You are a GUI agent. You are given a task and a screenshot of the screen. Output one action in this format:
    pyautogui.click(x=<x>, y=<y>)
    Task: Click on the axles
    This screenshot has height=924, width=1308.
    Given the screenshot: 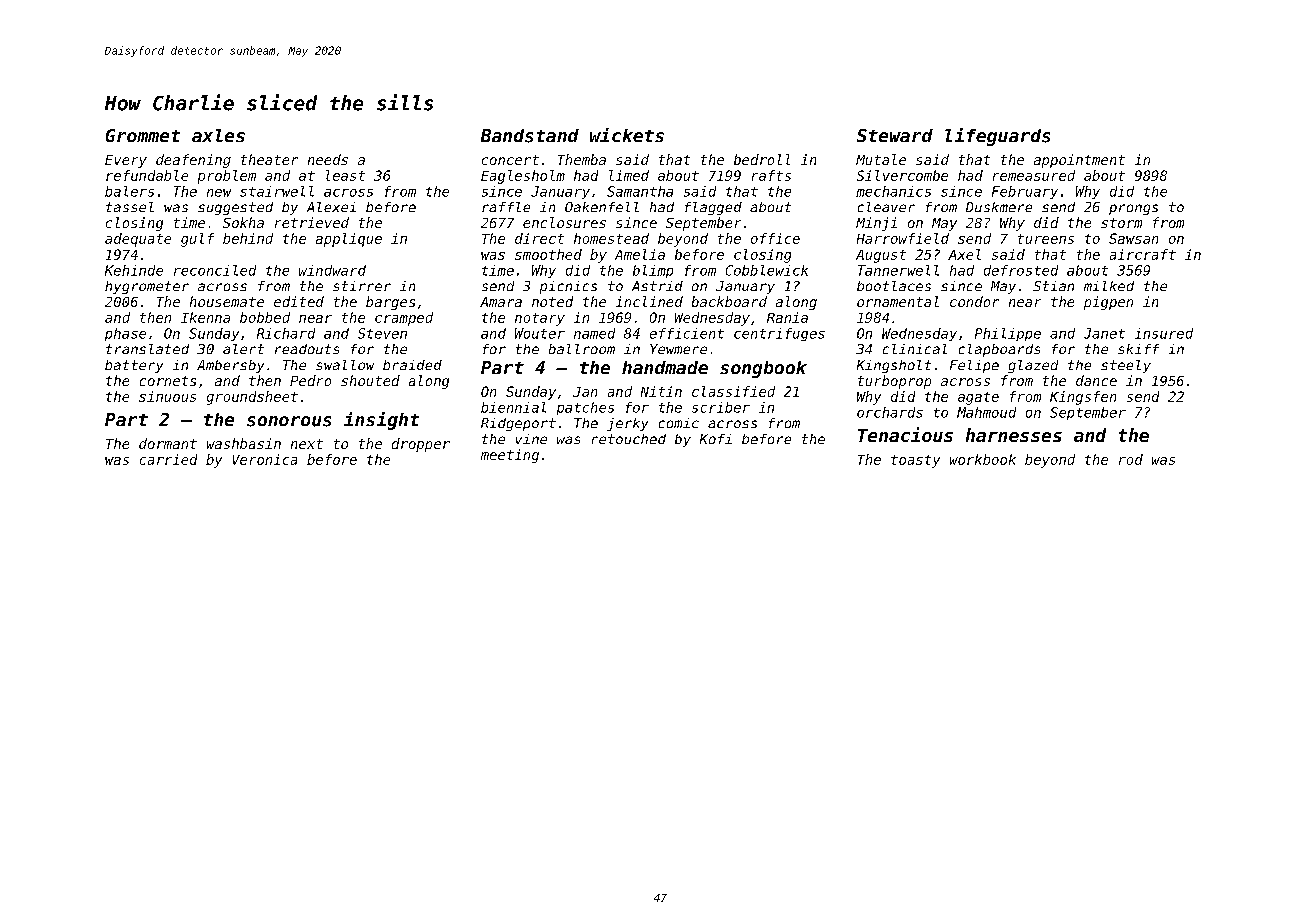 What is the action you would take?
    pyautogui.click(x=218, y=135)
